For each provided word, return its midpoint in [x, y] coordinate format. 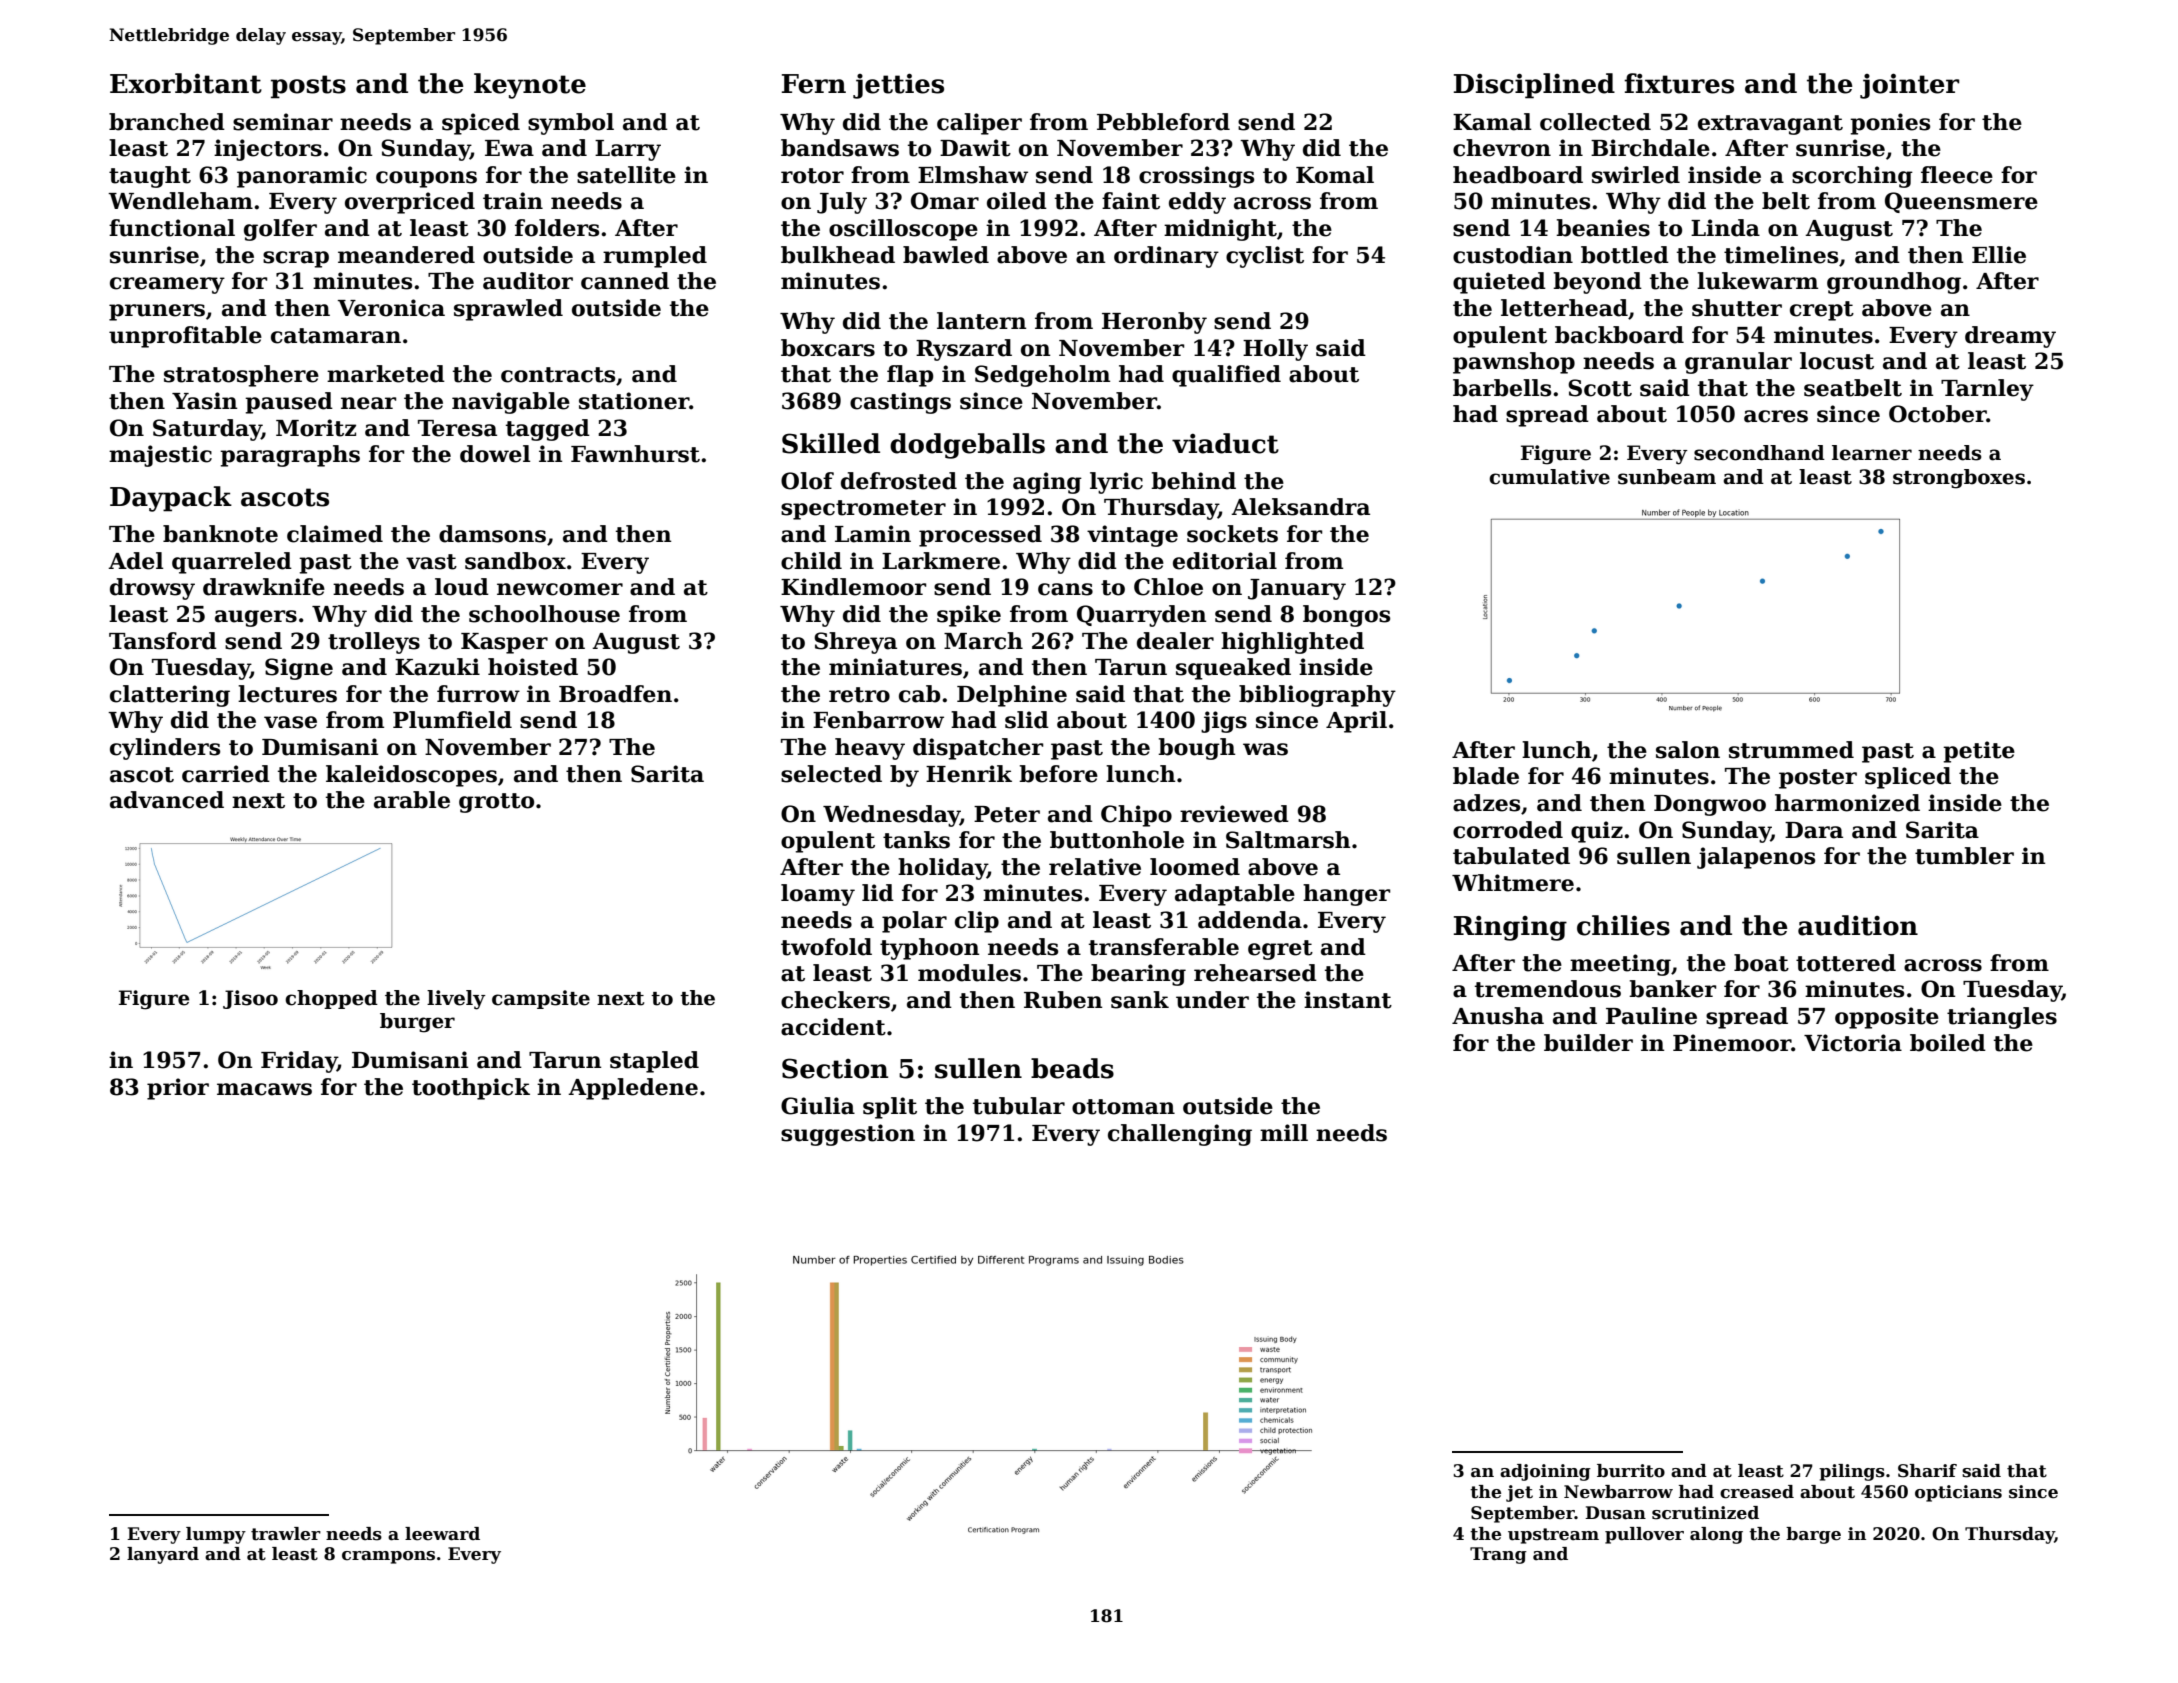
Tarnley [1987, 390]
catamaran [336, 336]
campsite [541, 999]
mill [1284, 1132]
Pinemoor [1732, 1043]
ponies [1890, 124]
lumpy [216, 1535]
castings [900, 403]
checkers [835, 1000]
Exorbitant [186, 83]
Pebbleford [1163, 122]
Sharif [1927, 1471]
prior [178, 1089]
